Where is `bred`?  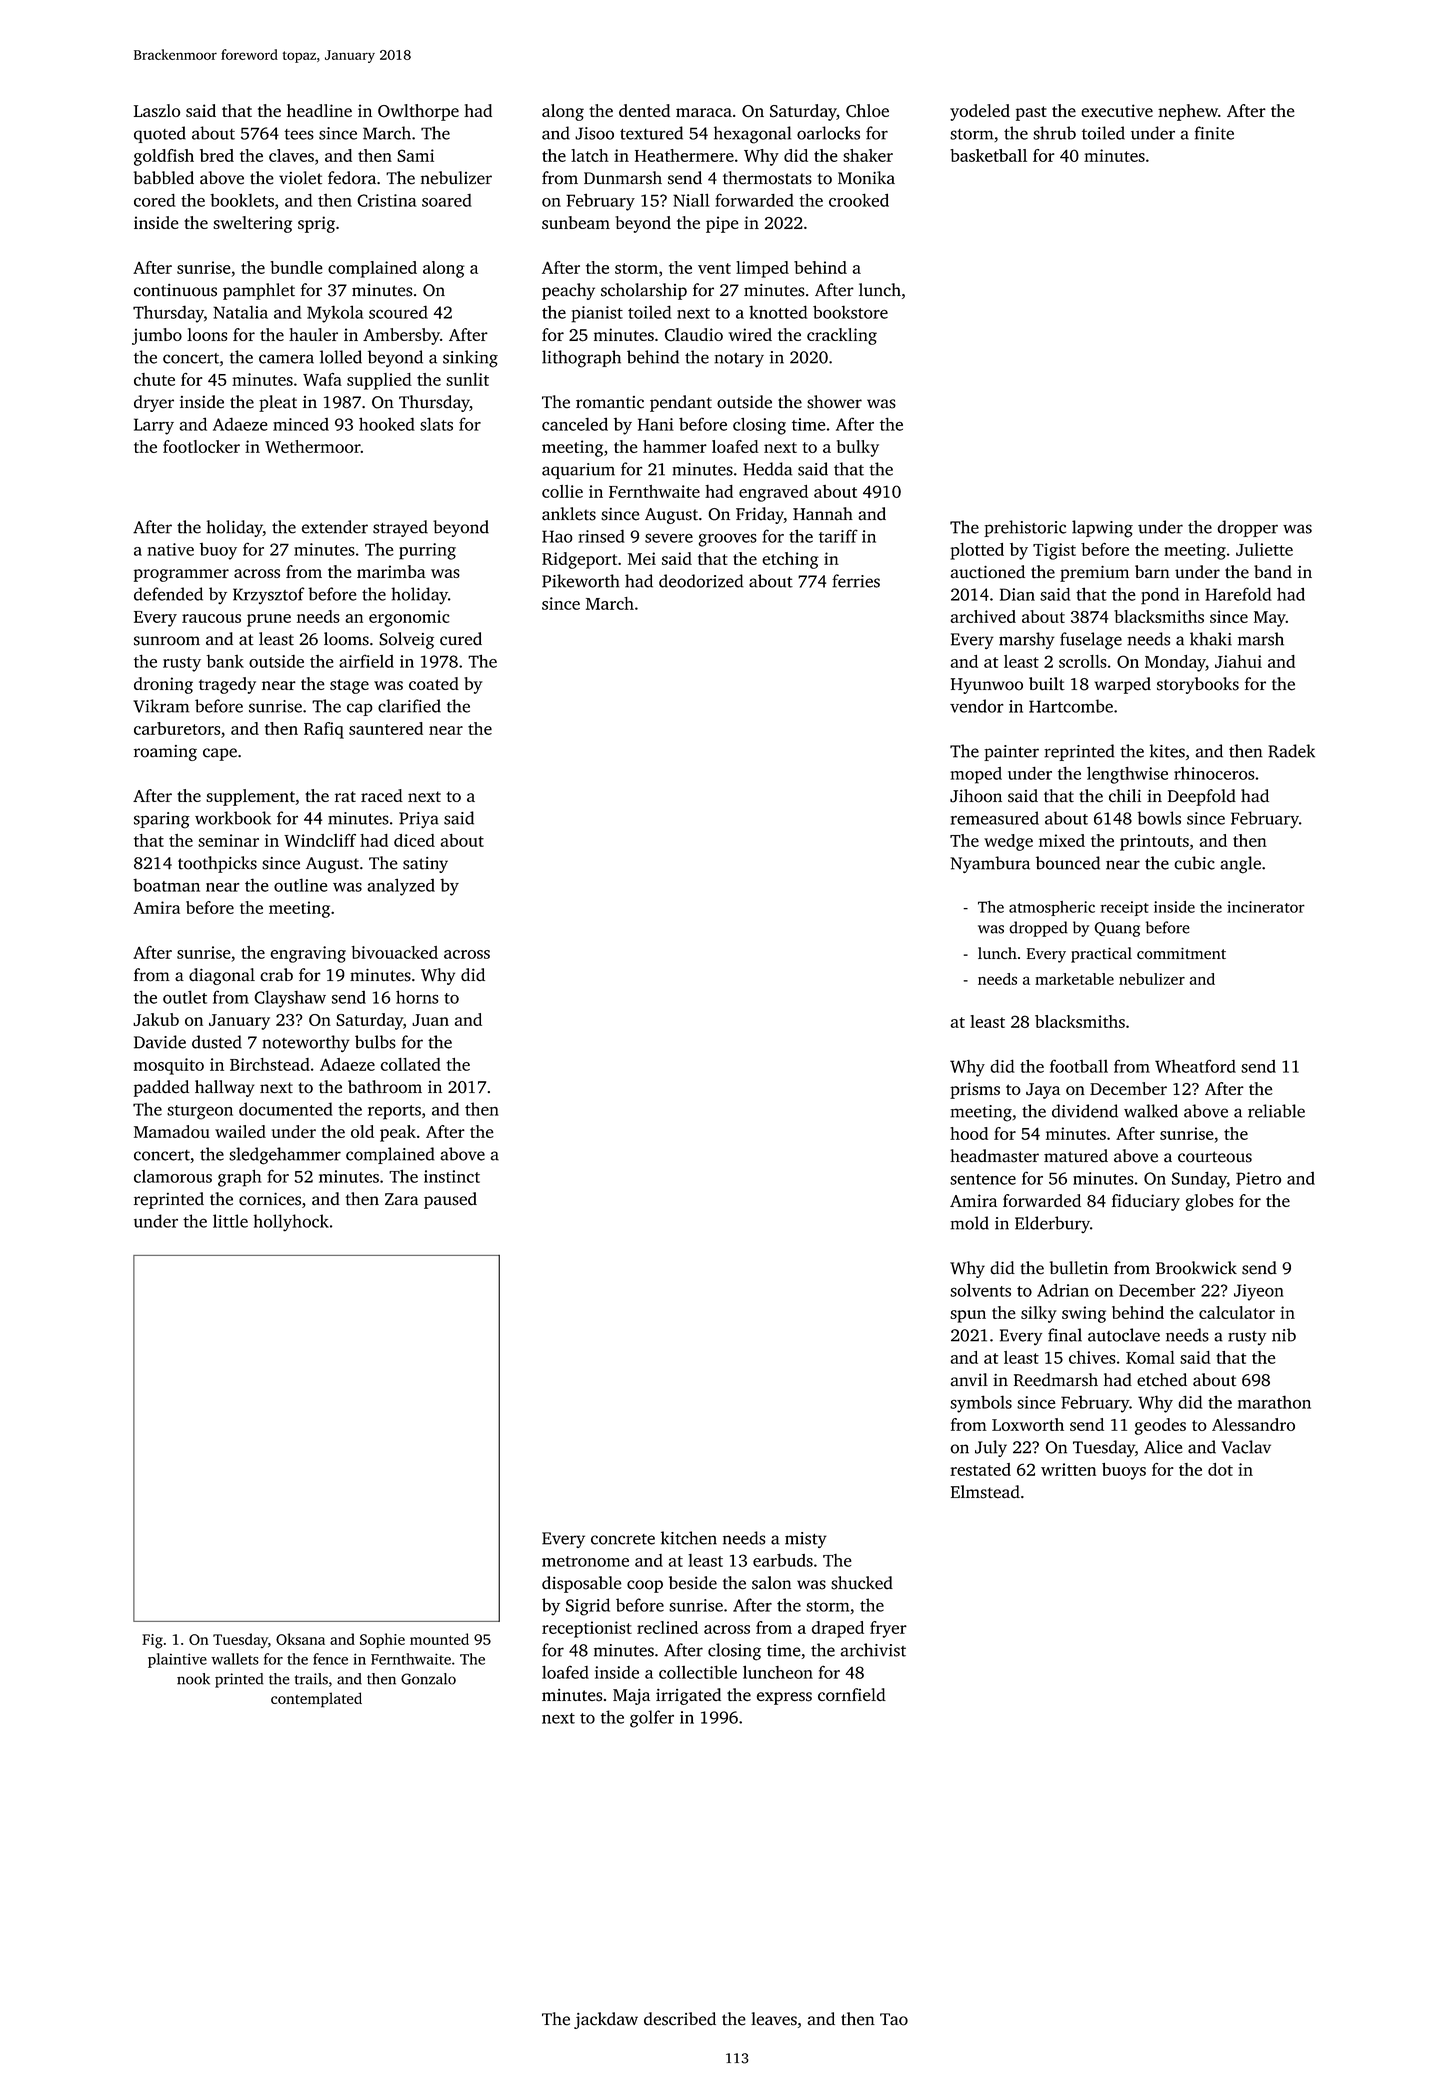 bred is located at coordinates (217, 155).
